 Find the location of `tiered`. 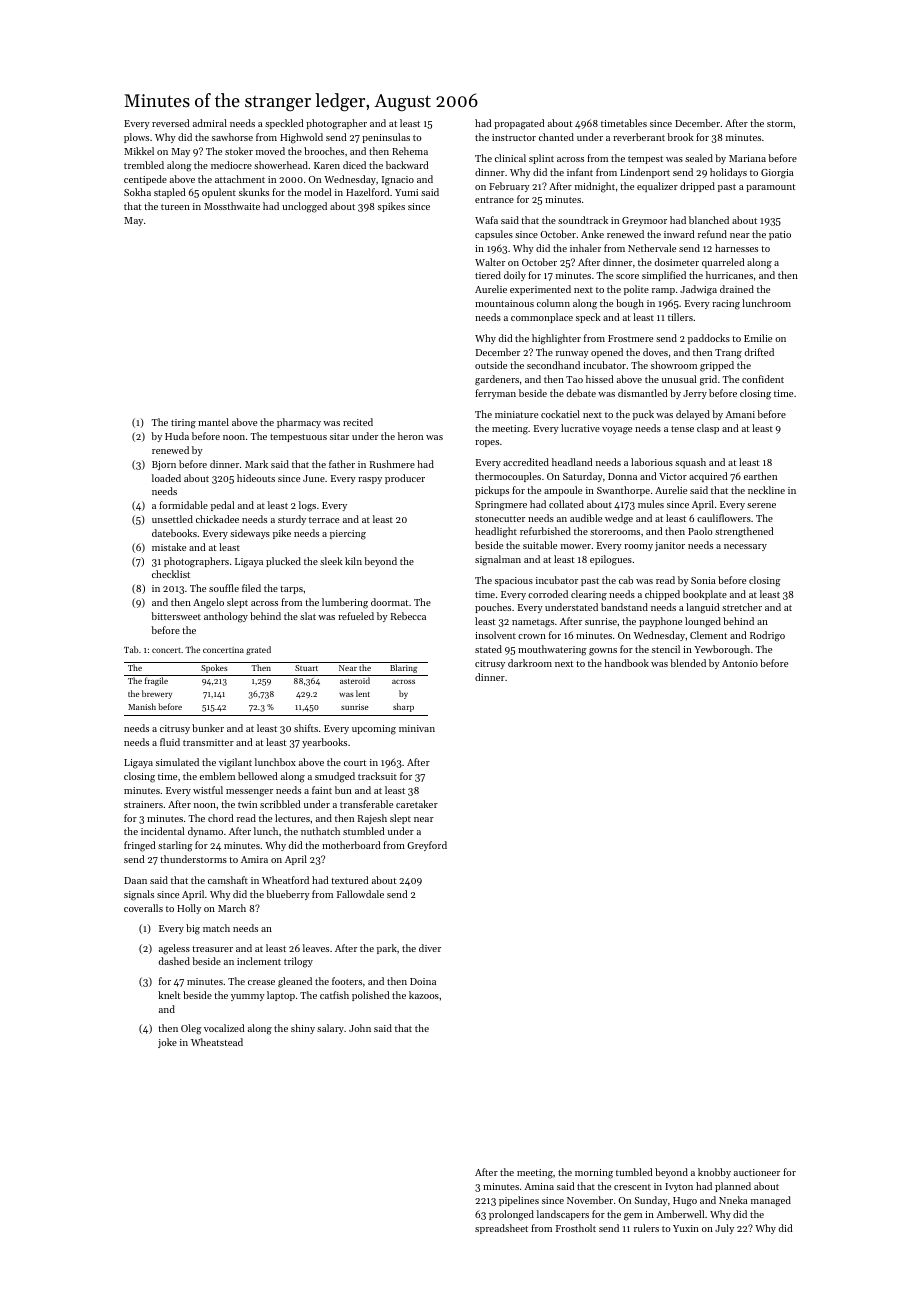

tiered is located at coordinates (488, 275).
